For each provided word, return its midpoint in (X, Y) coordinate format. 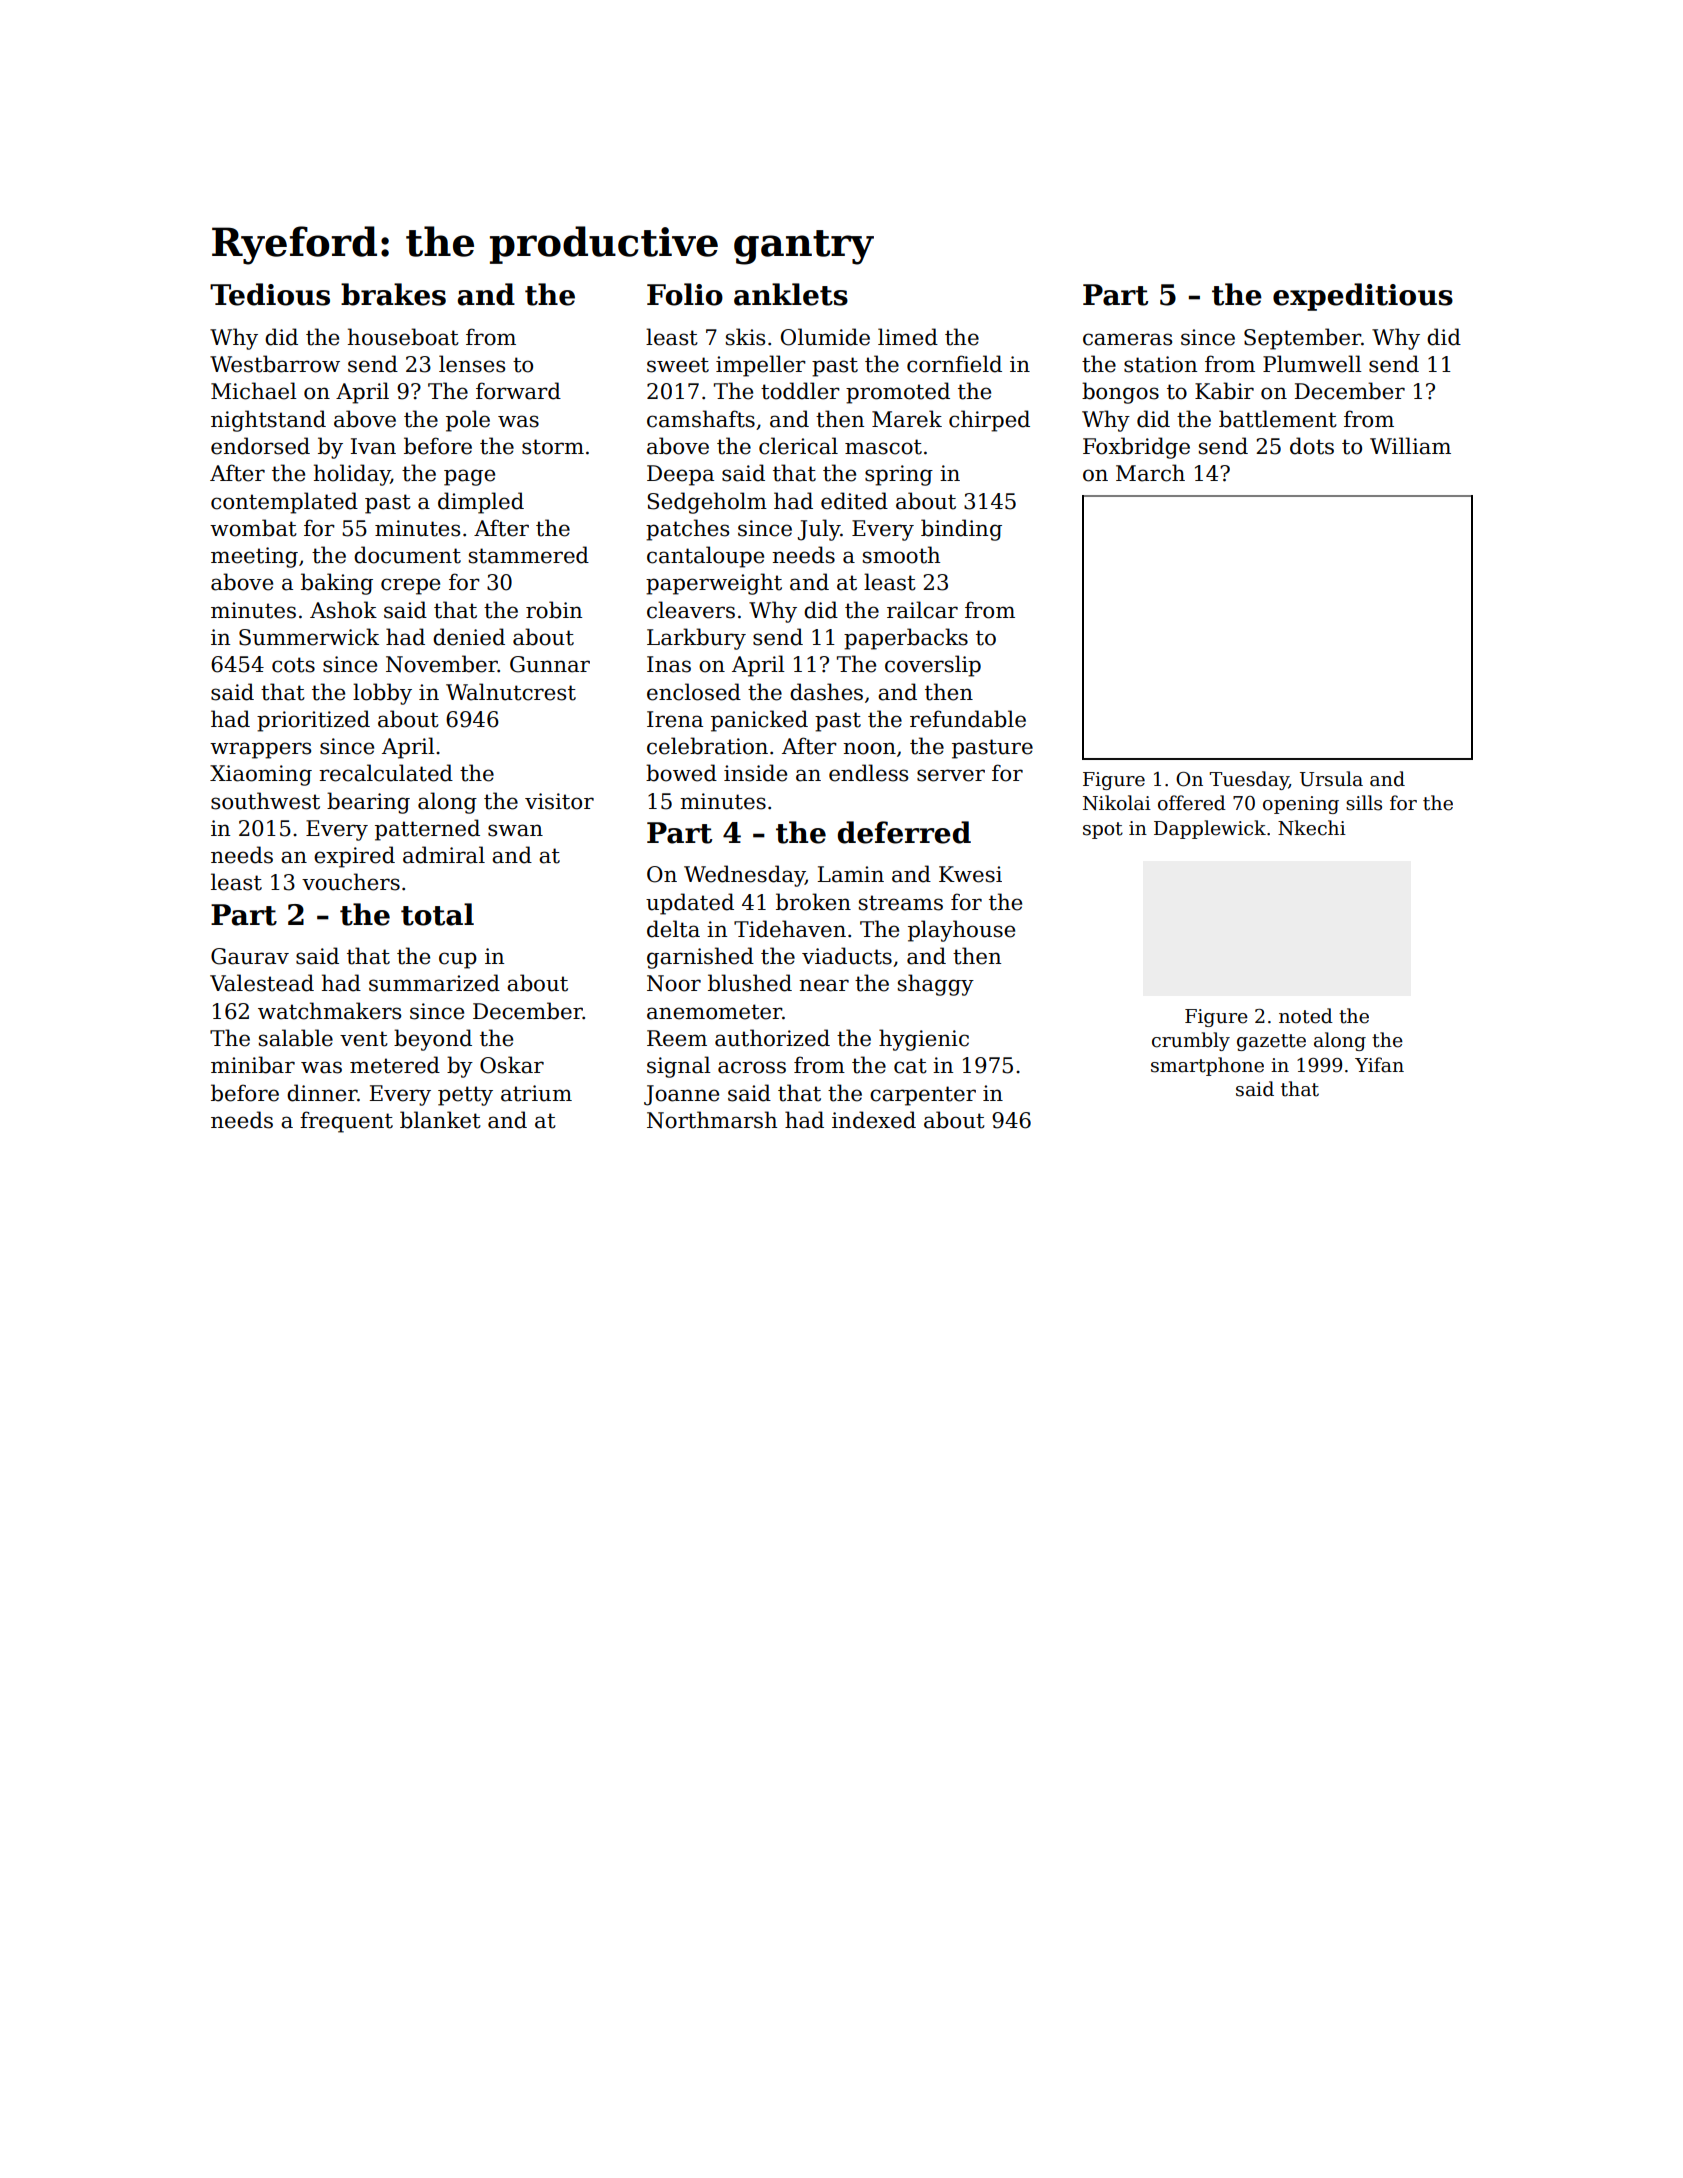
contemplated (284, 503)
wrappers (260, 750)
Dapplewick (1210, 829)
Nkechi (1312, 828)
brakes (393, 294)
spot (1103, 830)
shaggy (936, 985)
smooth (901, 555)
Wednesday (744, 876)
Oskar (512, 1065)
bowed (681, 773)
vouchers (351, 882)
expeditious (1363, 297)
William (1410, 446)
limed (908, 337)
